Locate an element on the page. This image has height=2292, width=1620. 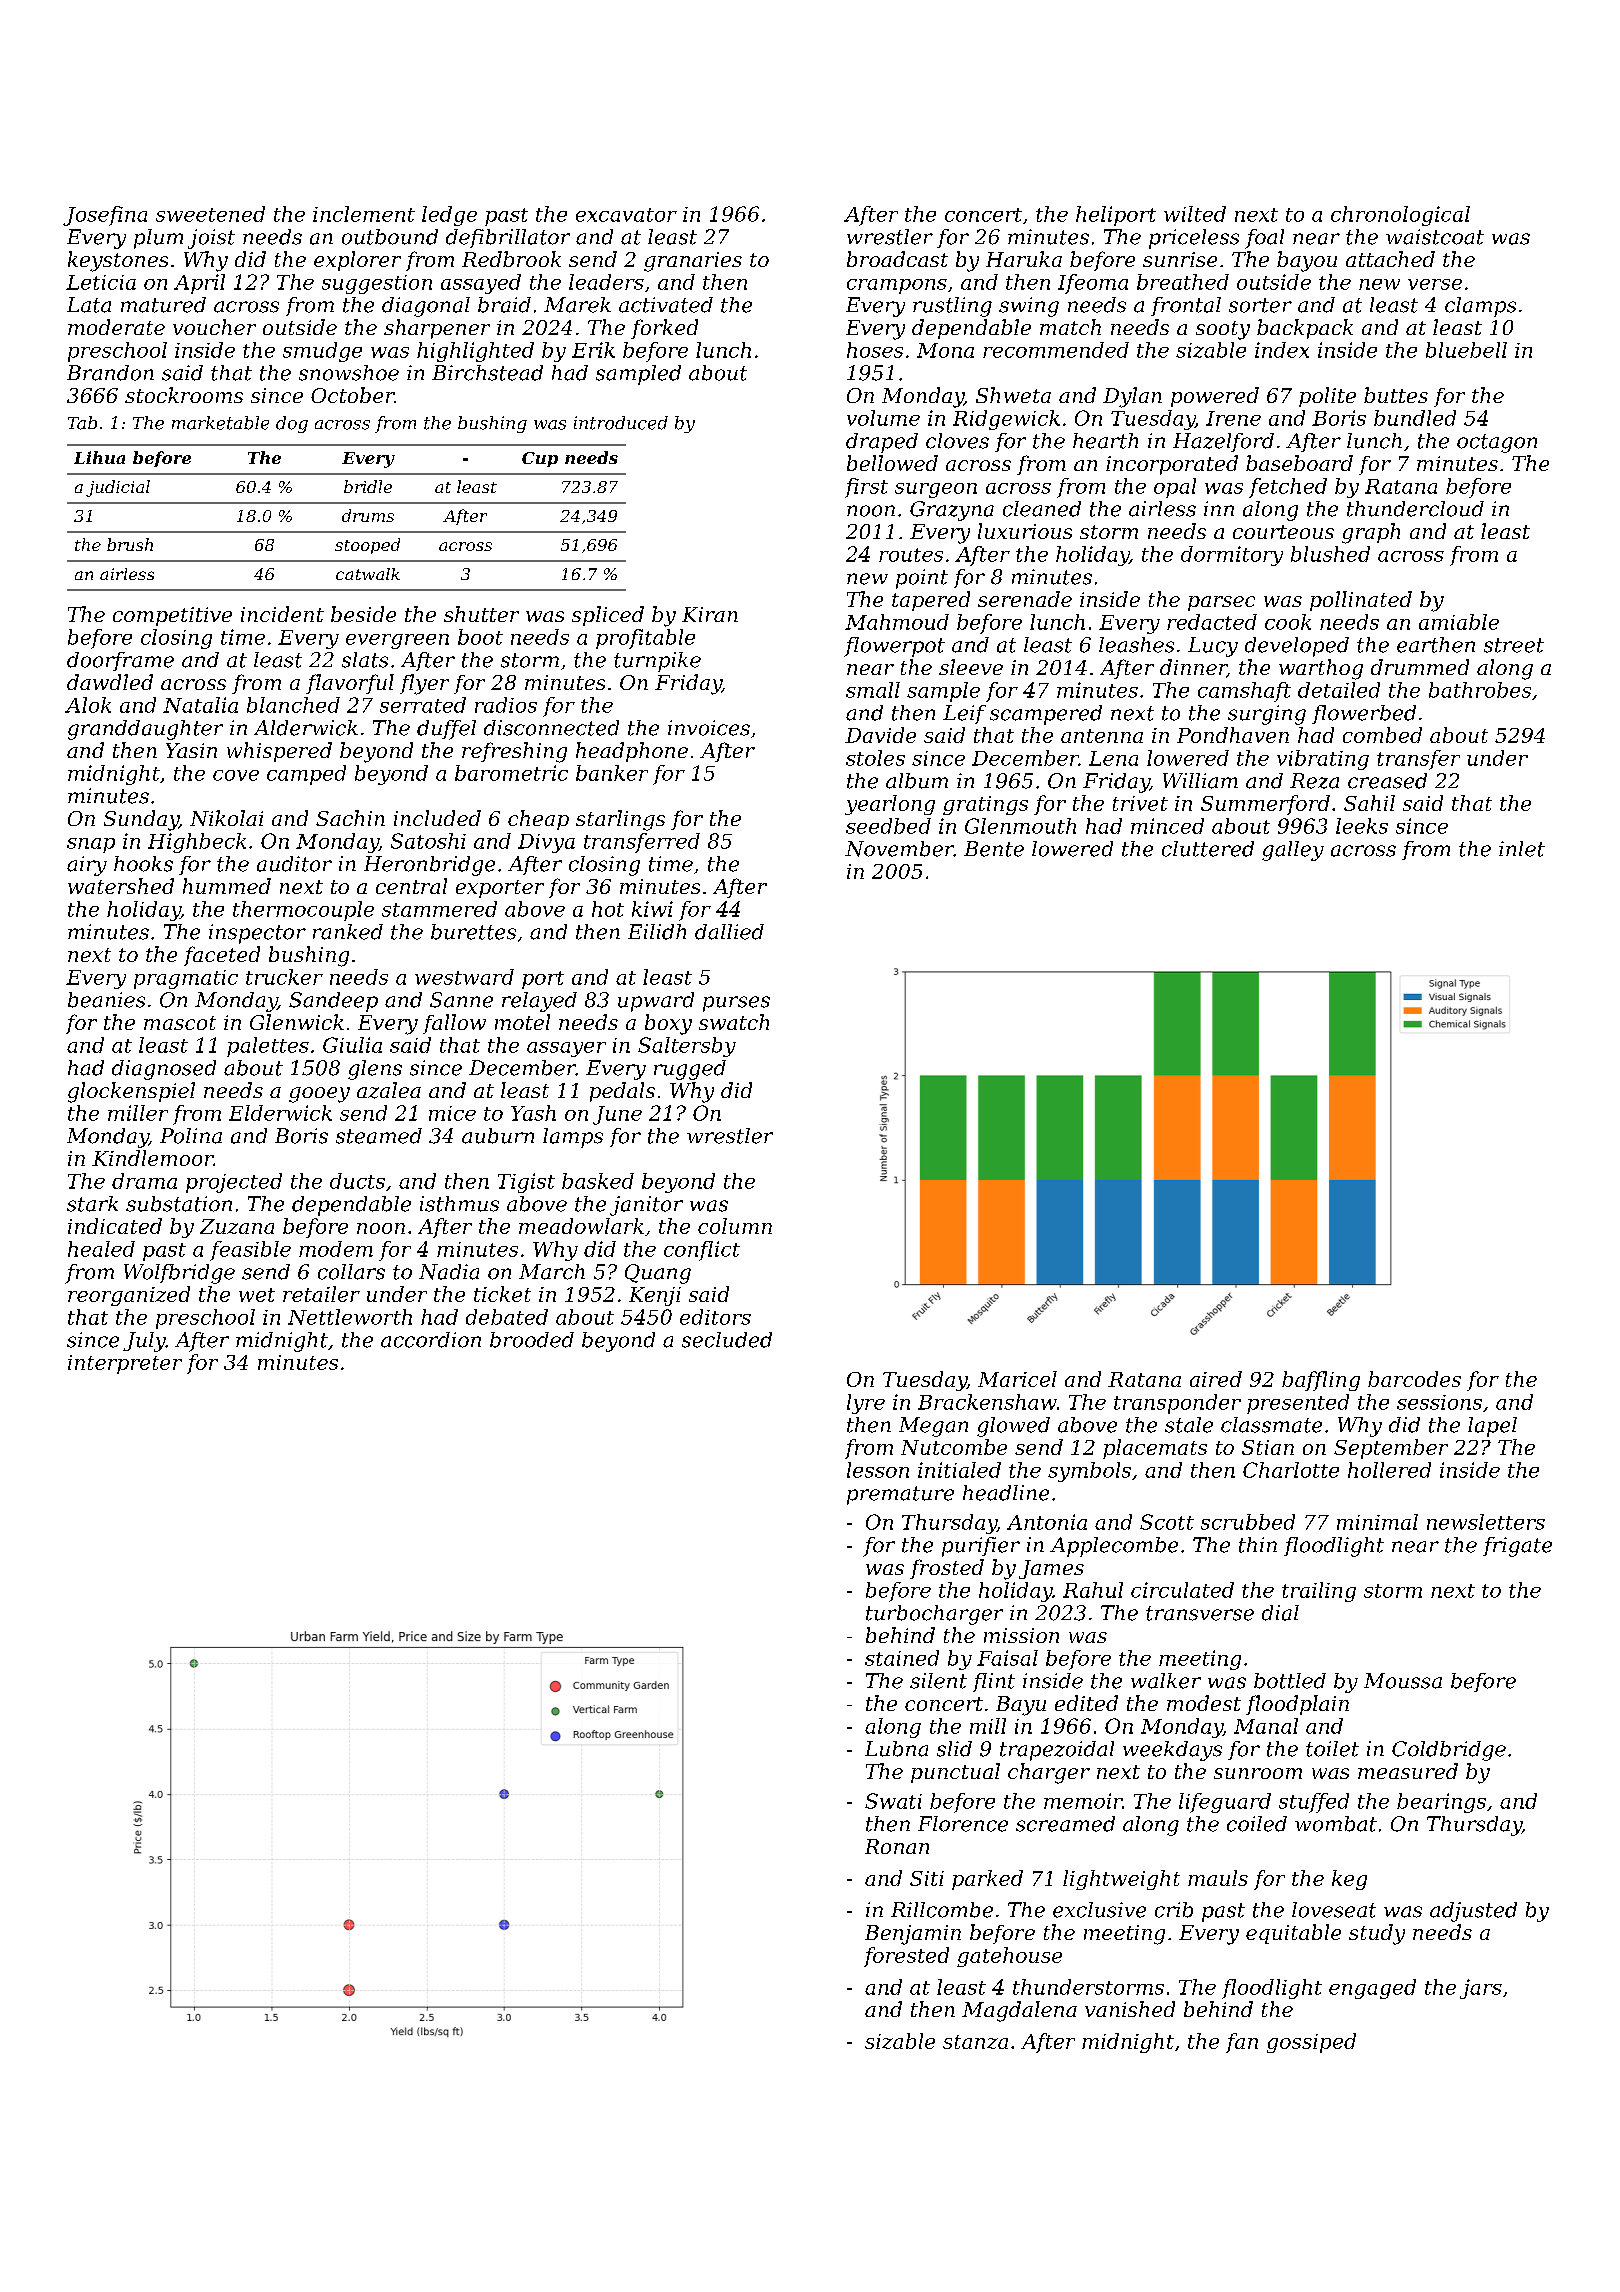
introduced is located at coordinates (621, 423).
